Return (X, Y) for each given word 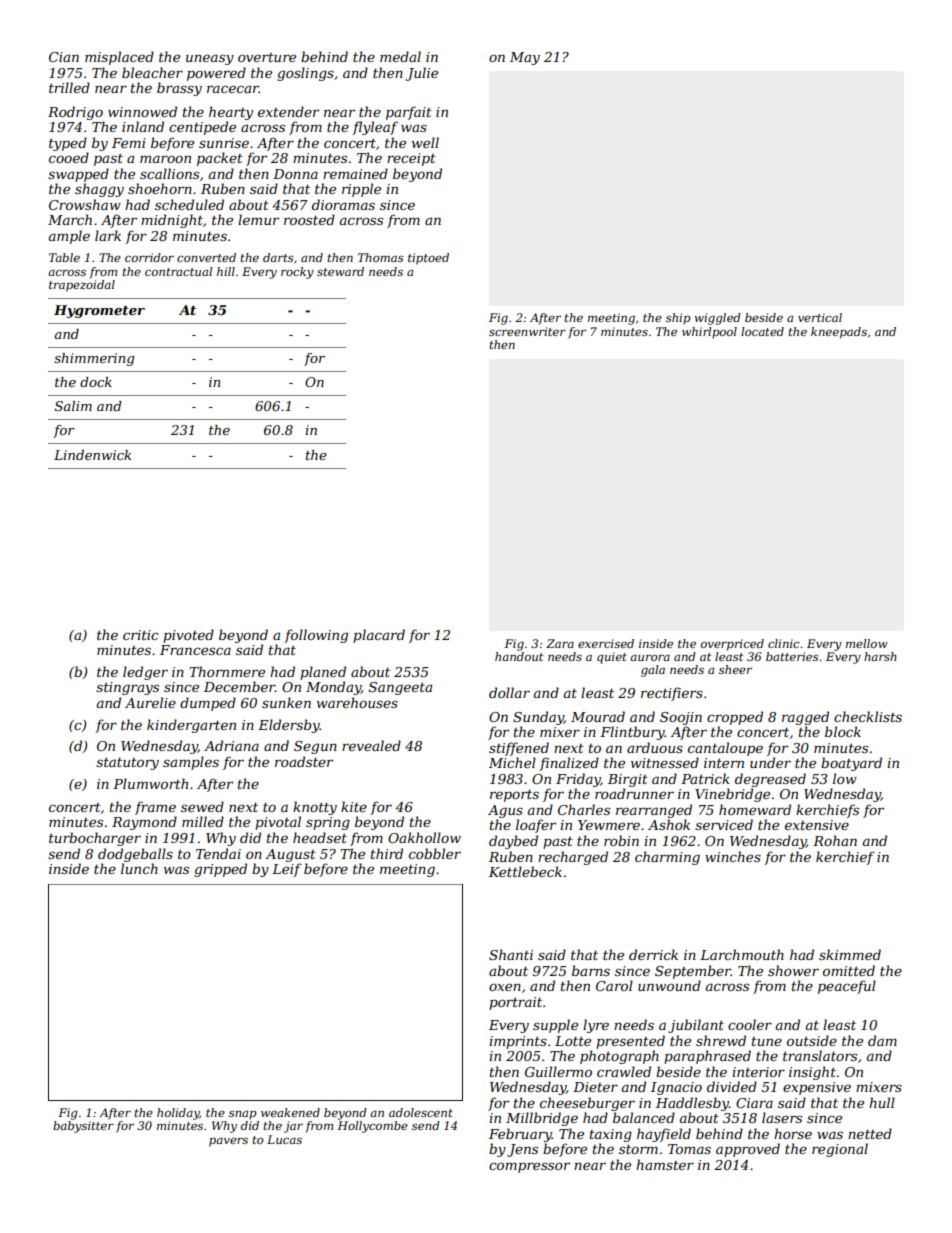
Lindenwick (92, 455)
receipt (411, 159)
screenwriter (527, 331)
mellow (867, 643)
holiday (178, 1114)
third (387, 853)
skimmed (850, 954)
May (525, 58)
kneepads (839, 333)
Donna (295, 174)
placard (379, 636)
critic (141, 635)
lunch (139, 868)
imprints (518, 1042)
